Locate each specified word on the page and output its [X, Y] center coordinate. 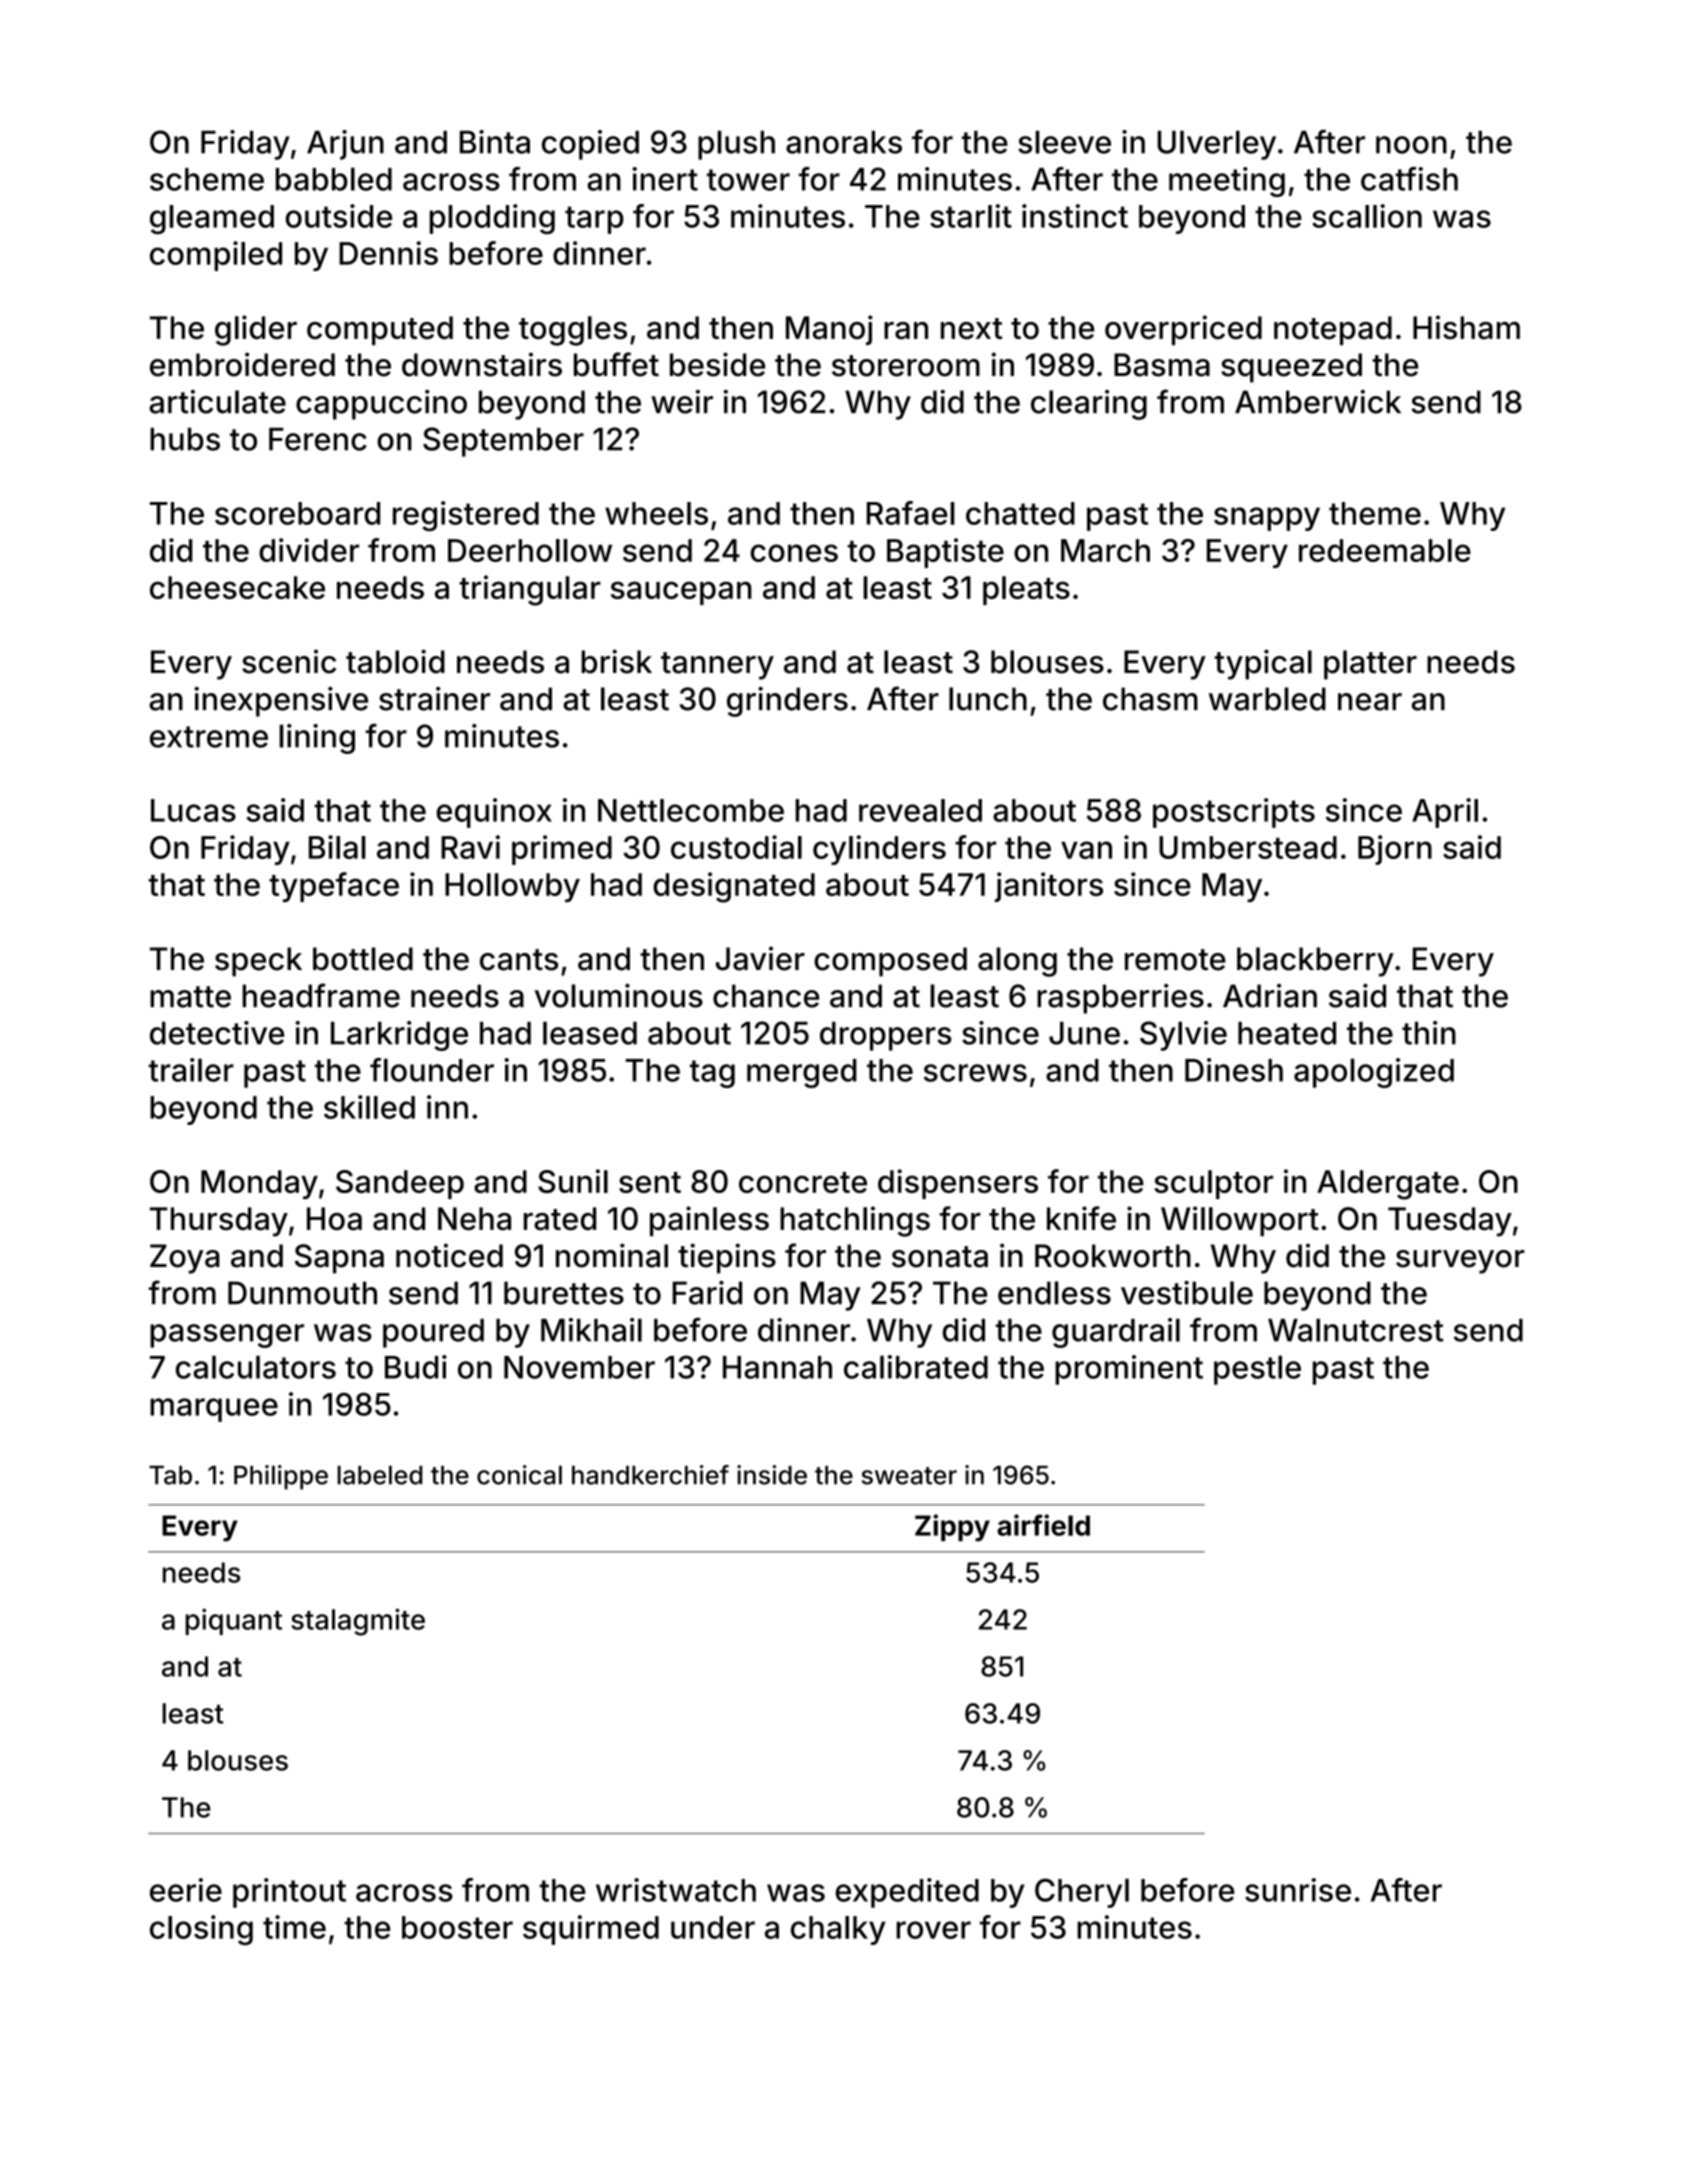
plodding [492, 219]
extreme [209, 737]
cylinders [879, 850]
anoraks [844, 142]
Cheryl [1082, 1893]
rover [933, 1930]
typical [1263, 664]
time [294, 1927]
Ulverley [1216, 145]
